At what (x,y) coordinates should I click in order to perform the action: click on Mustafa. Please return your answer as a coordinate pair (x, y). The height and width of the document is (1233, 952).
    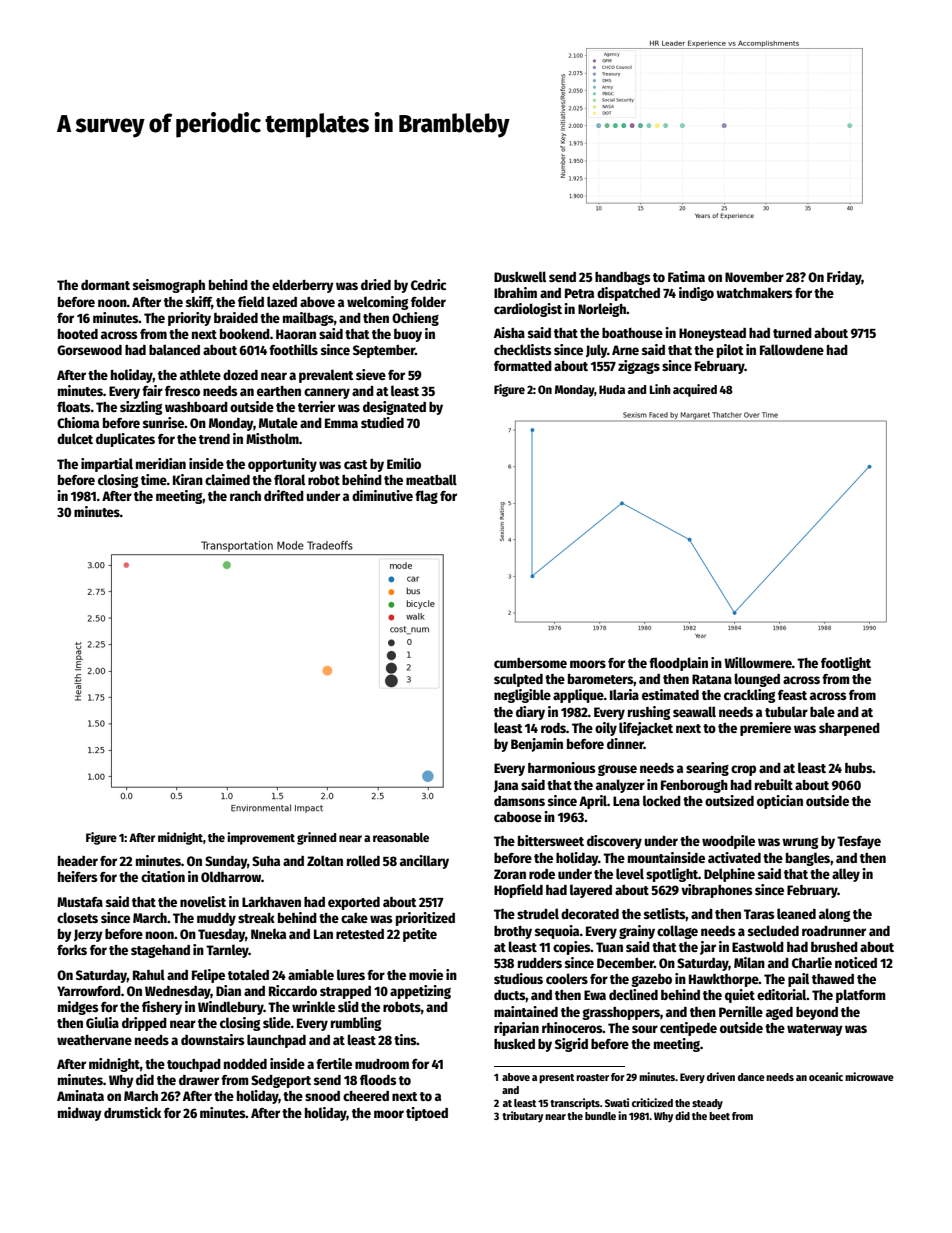
    Looking at the image, I should click on (80, 902).
